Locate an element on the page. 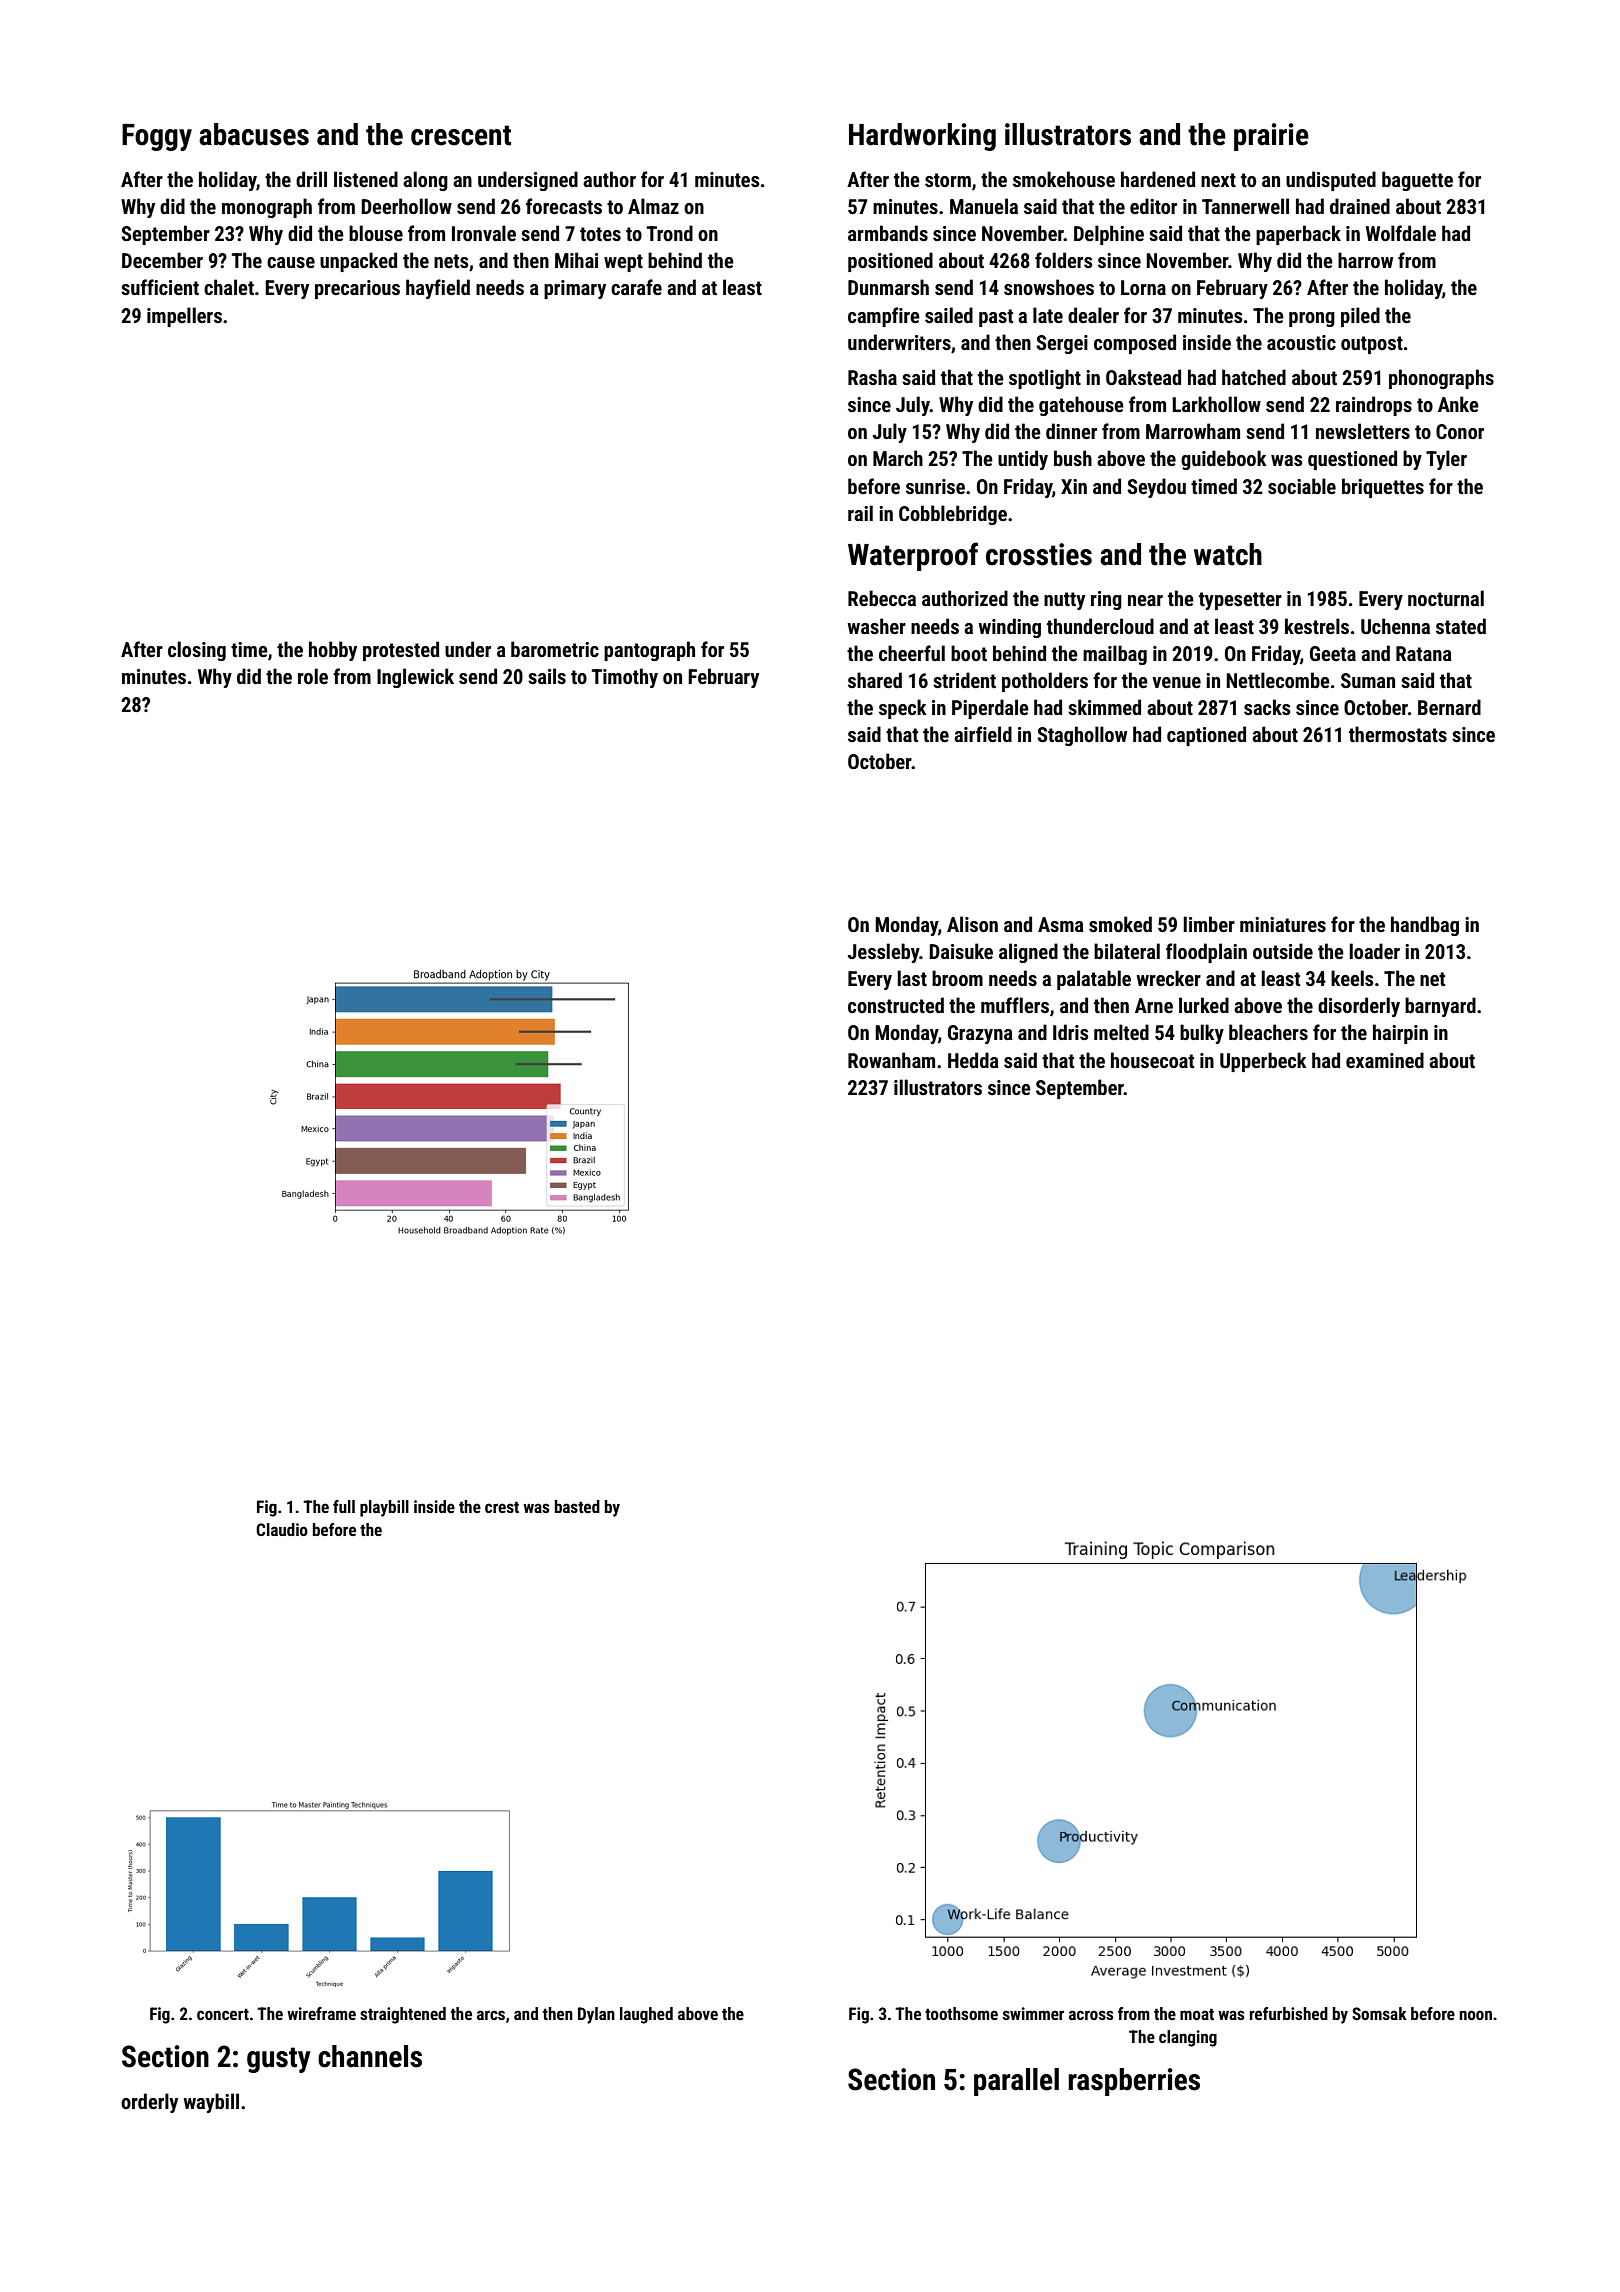  waybill is located at coordinates (211, 2103).
